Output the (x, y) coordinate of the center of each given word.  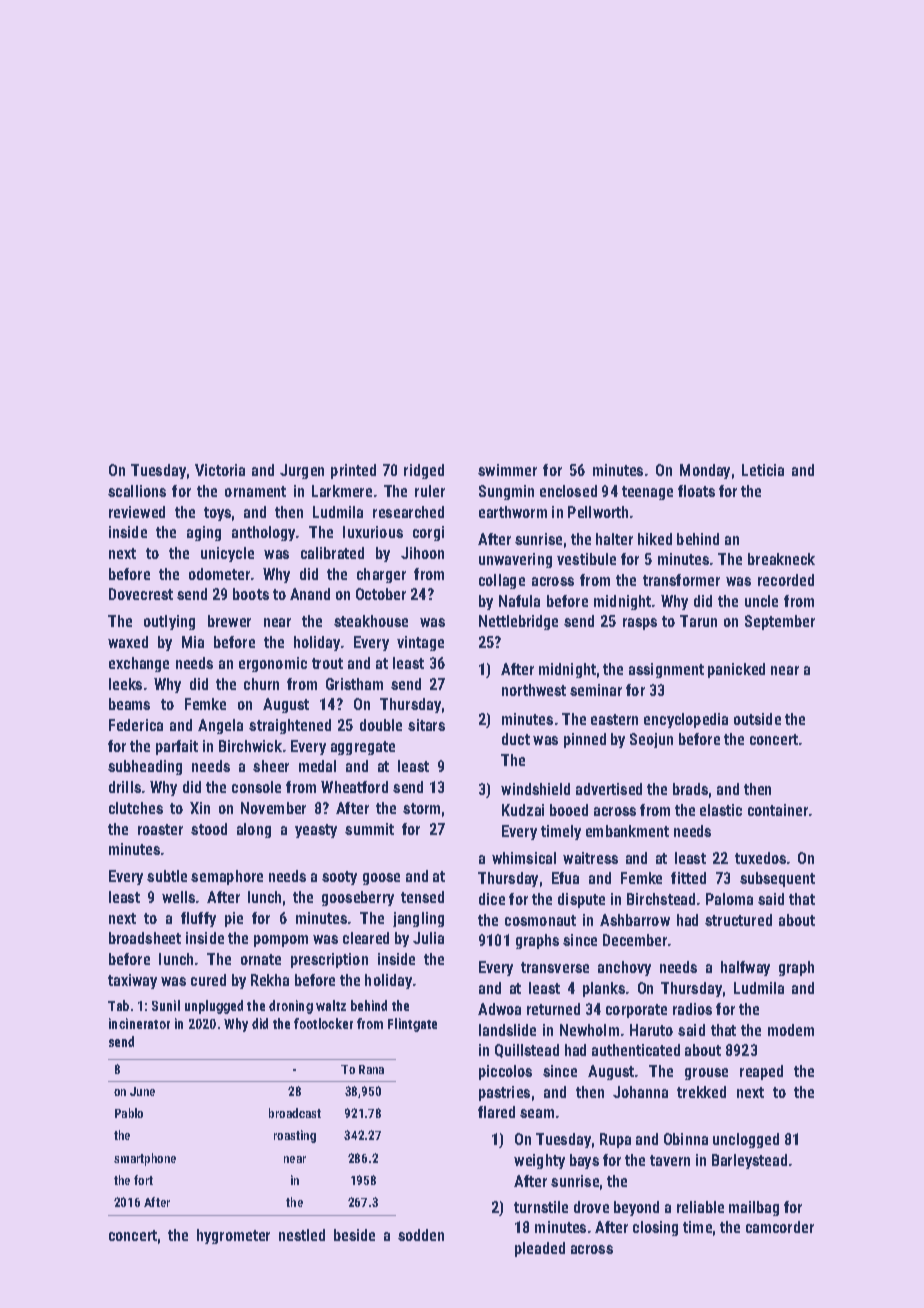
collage (502, 581)
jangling (418, 919)
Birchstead (661, 899)
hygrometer (233, 1236)
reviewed (137, 512)
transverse (555, 967)
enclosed (568, 491)
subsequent (777, 879)
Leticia (763, 470)
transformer (681, 580)
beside (354, 1235)
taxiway (132, 981)
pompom (281, 941)
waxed (128, 642)
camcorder (780, 1227)
